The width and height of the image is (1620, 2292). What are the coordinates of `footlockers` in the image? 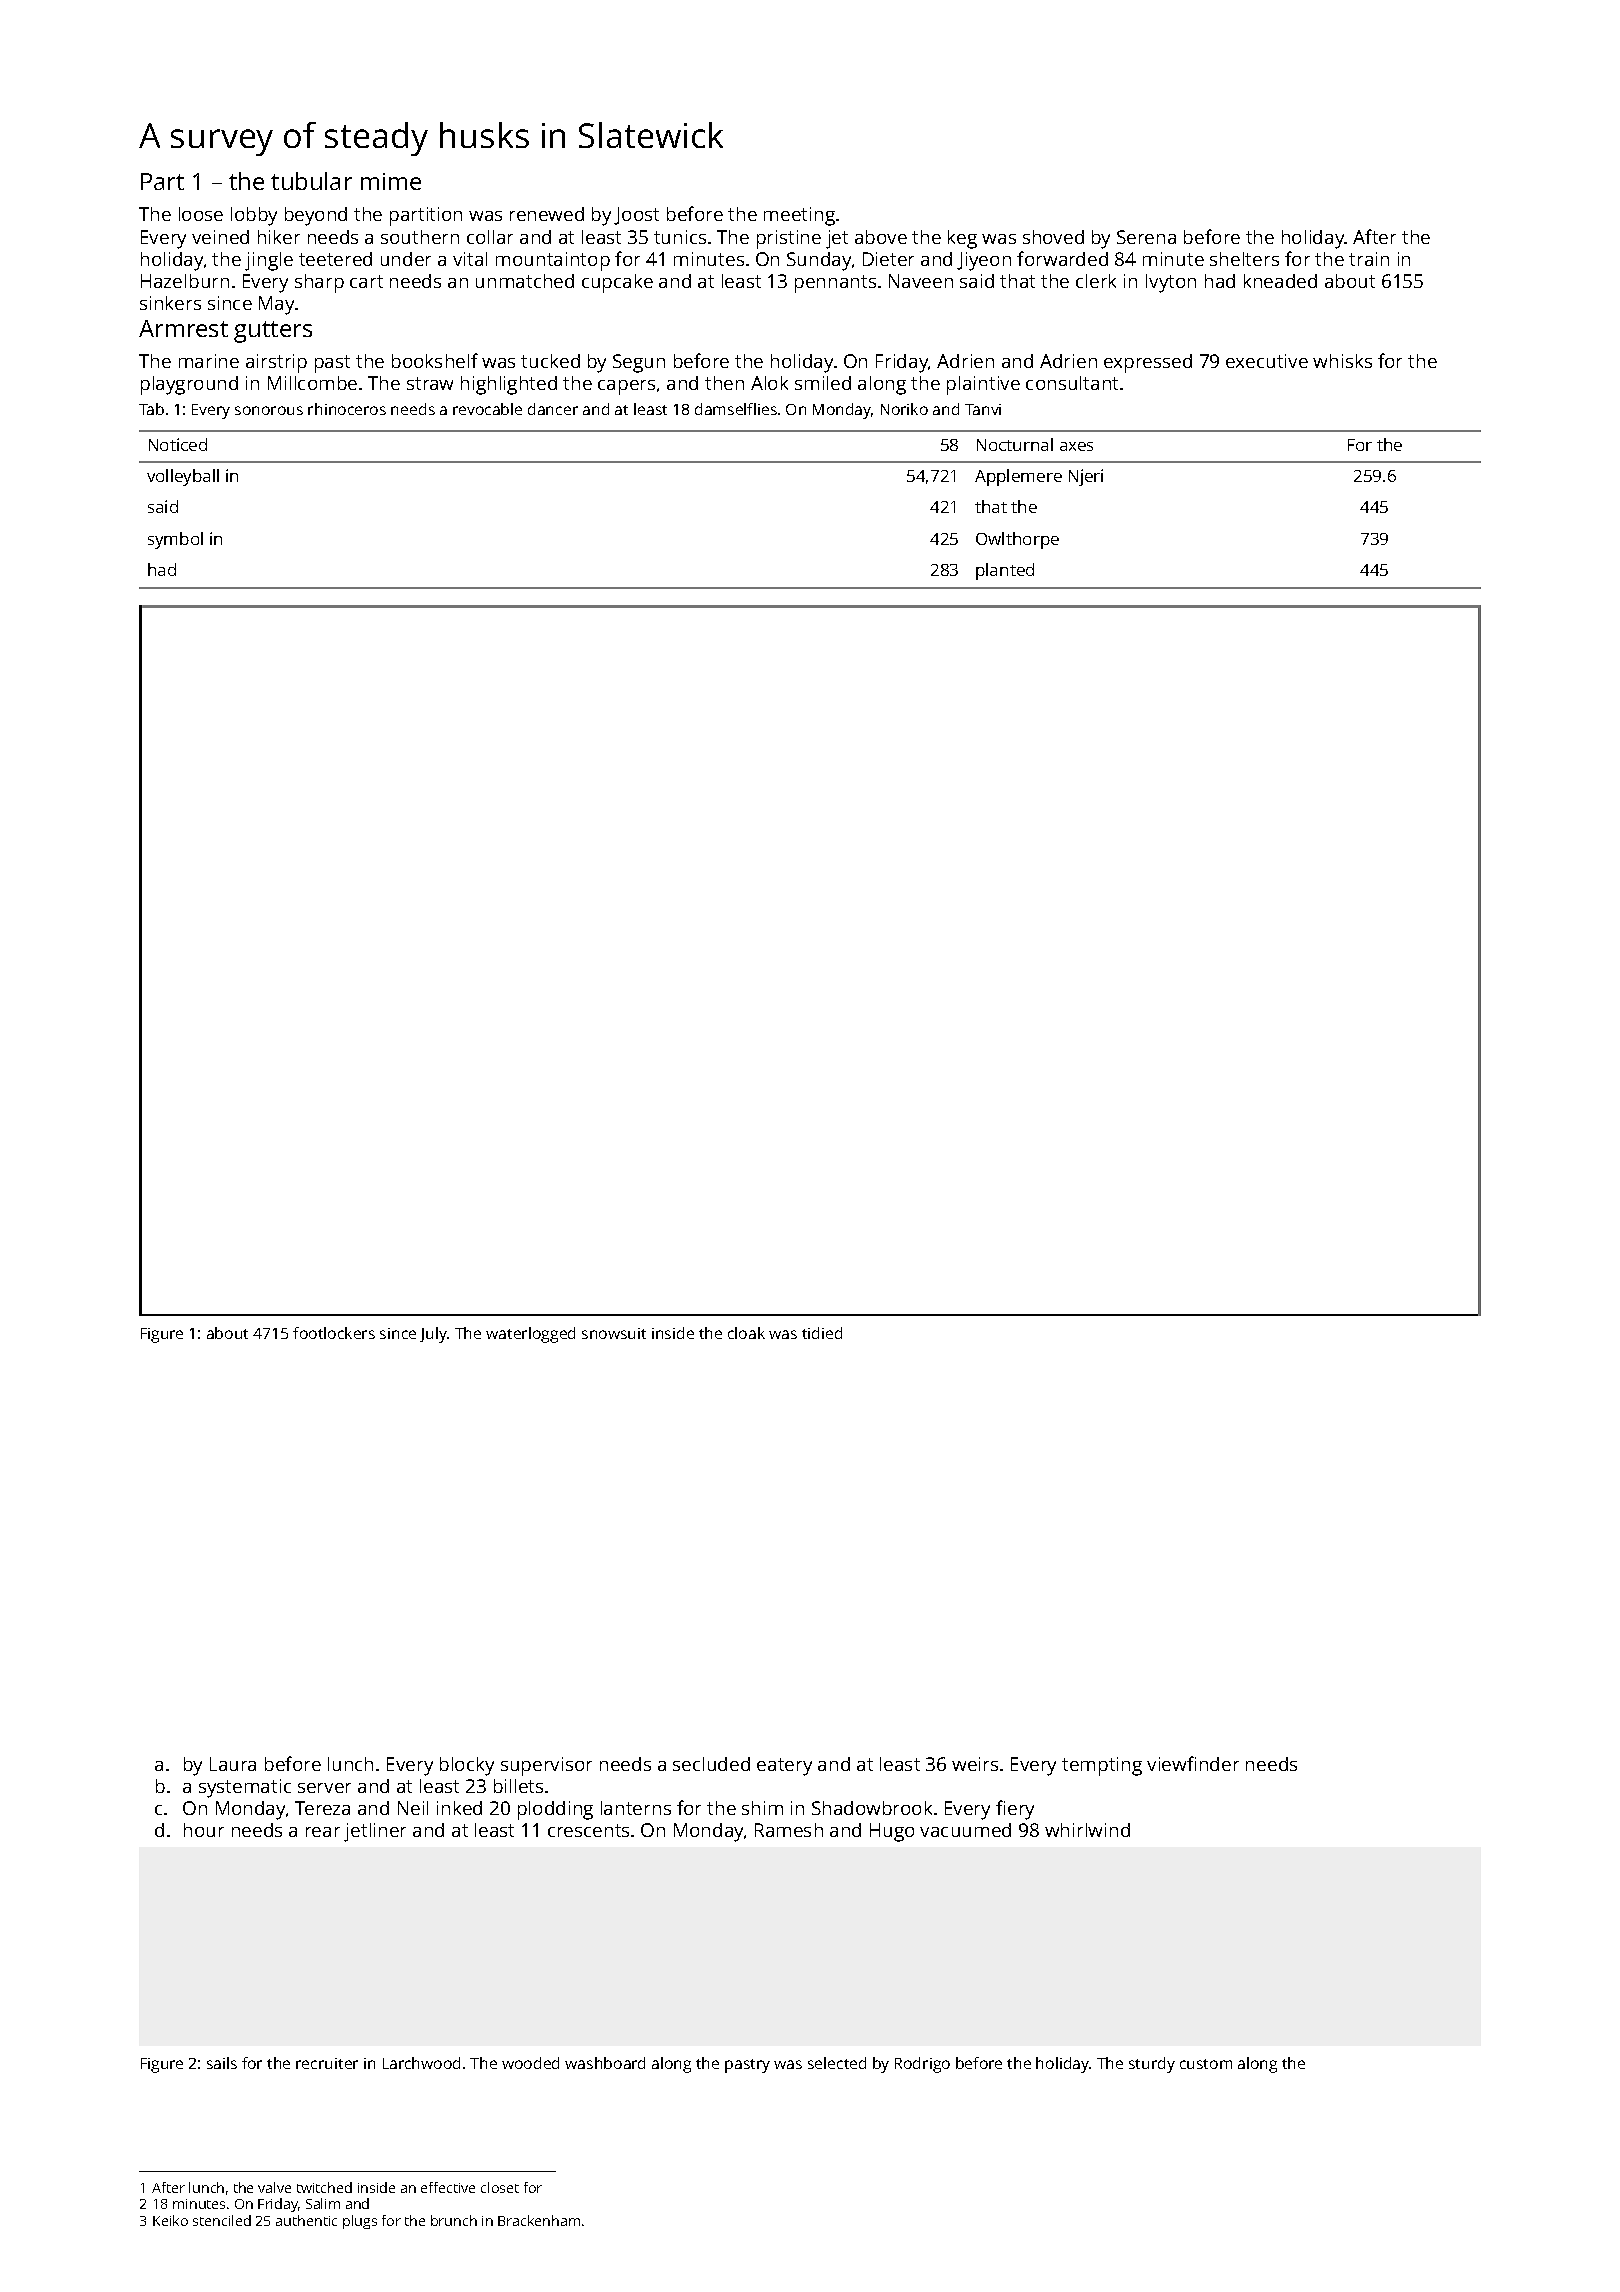 It's located at (334, 1333).
